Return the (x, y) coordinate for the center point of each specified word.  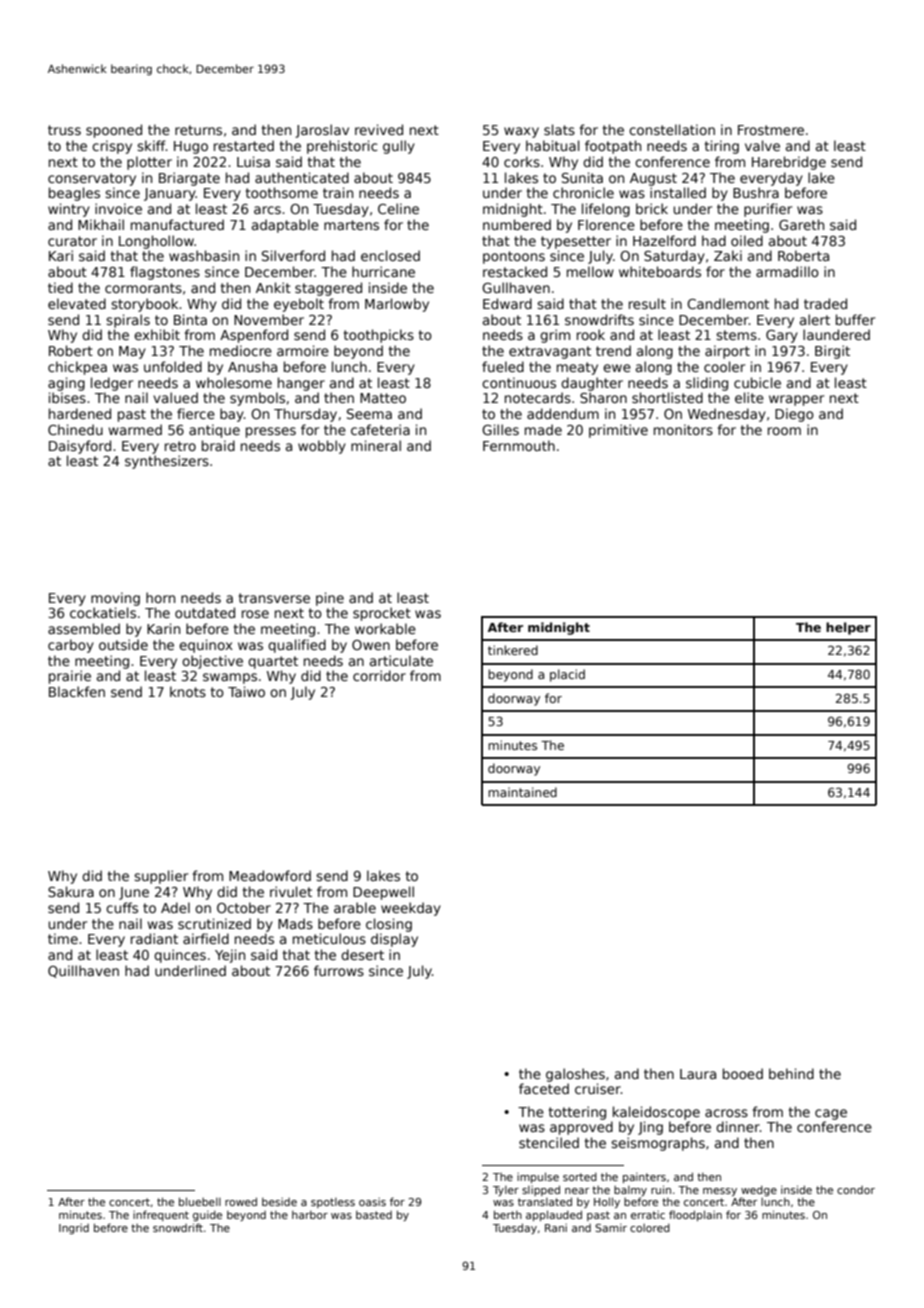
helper (848, 628)
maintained (522, 792)
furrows (339, 970)
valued (175, 397)
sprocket (382, 614)
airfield (206, 938)
